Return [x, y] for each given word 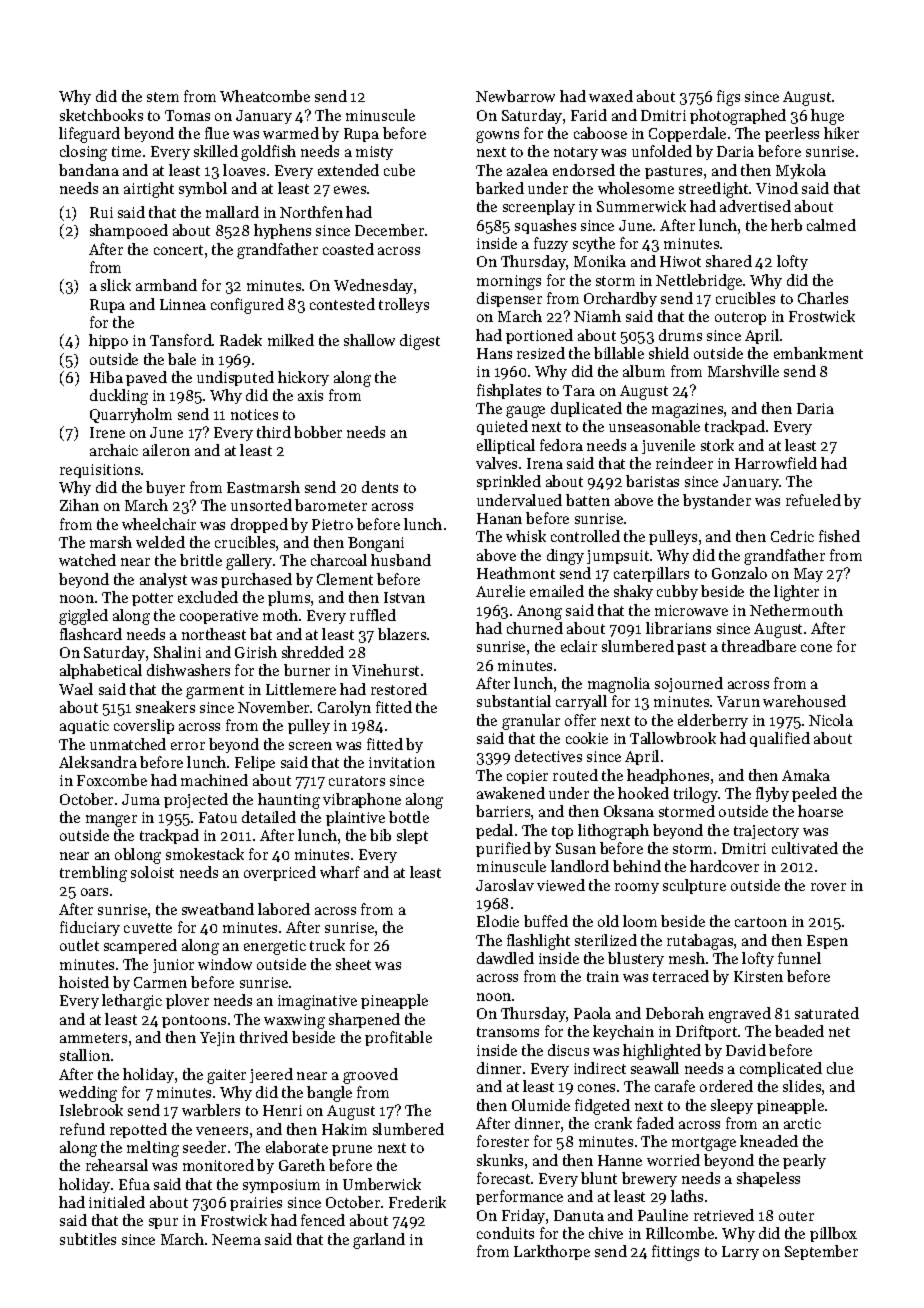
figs [728, 98]
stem [163, 97]
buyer [165, 488]
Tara [579, 390]
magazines [687, 410]
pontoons [194, 1021]
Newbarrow [515, 96]
